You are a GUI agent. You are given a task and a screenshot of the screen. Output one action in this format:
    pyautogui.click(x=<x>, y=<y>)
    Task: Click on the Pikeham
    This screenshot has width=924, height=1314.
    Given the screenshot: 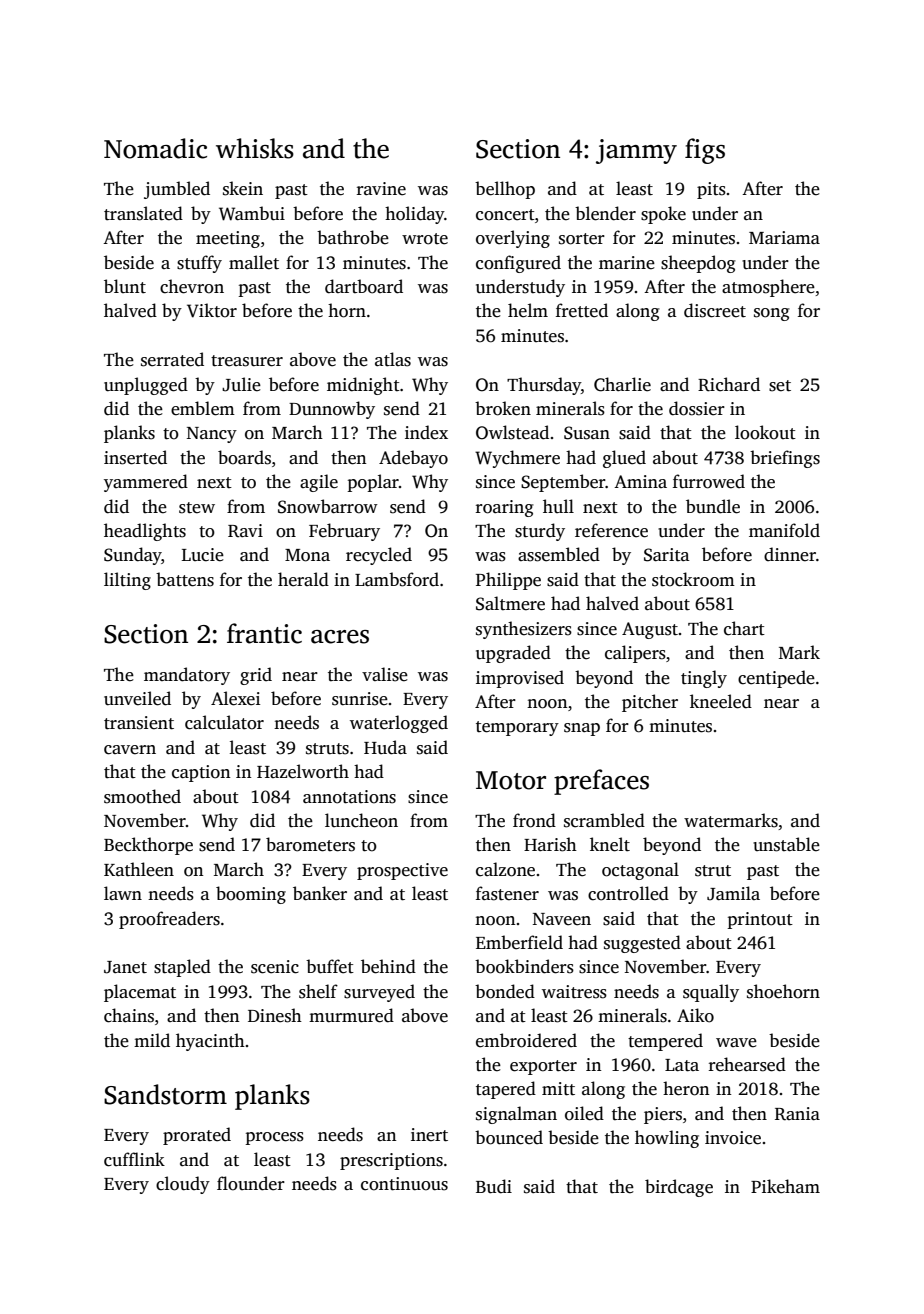 What is the action you would take?
    pyautogui.click(x=785, y=1186)
